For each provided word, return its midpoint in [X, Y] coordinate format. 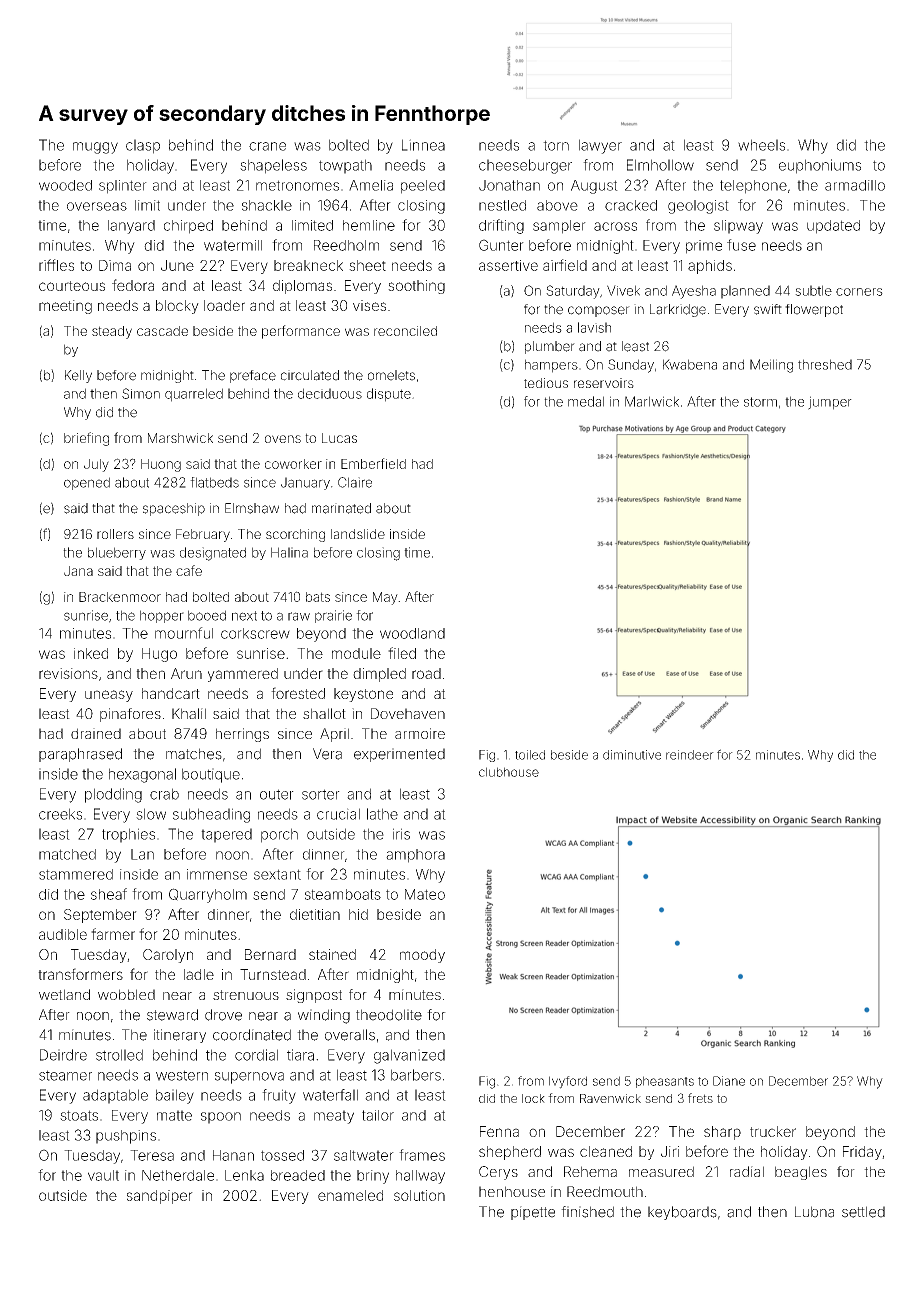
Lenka [244, 1175]
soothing [416, 287]
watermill [233, 245]
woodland [412, 633]
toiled [530, 755]
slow [151, 814]
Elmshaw [252, 508]
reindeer [690, 755]
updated [833, 227]
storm [760, 402]
